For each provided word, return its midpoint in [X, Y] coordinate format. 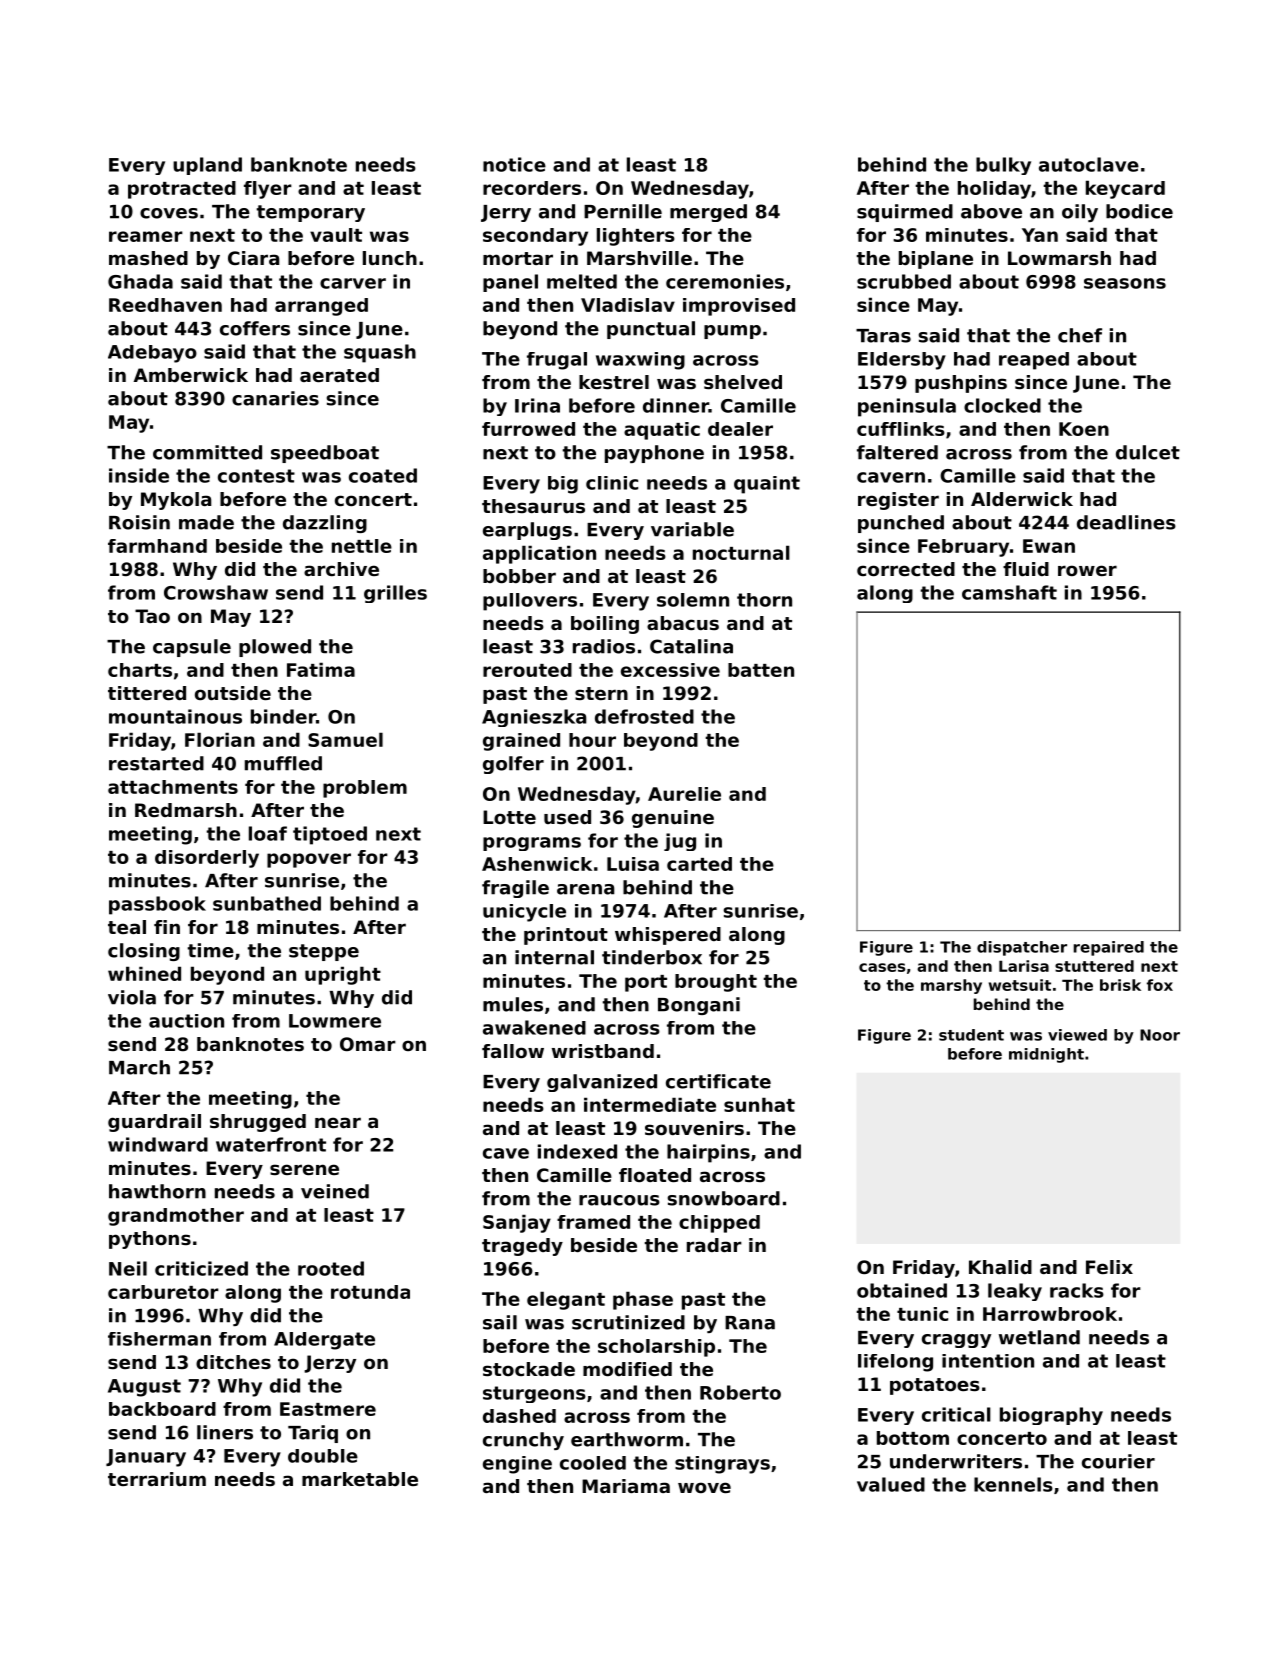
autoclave [1089, 164]
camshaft [1009, 592]
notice [514, 164]
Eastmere [328, 1409]
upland [207, 166]
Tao [152, 616]
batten [761, 670]
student [971, 1035]
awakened [534, 1027]
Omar [368, 1044]
